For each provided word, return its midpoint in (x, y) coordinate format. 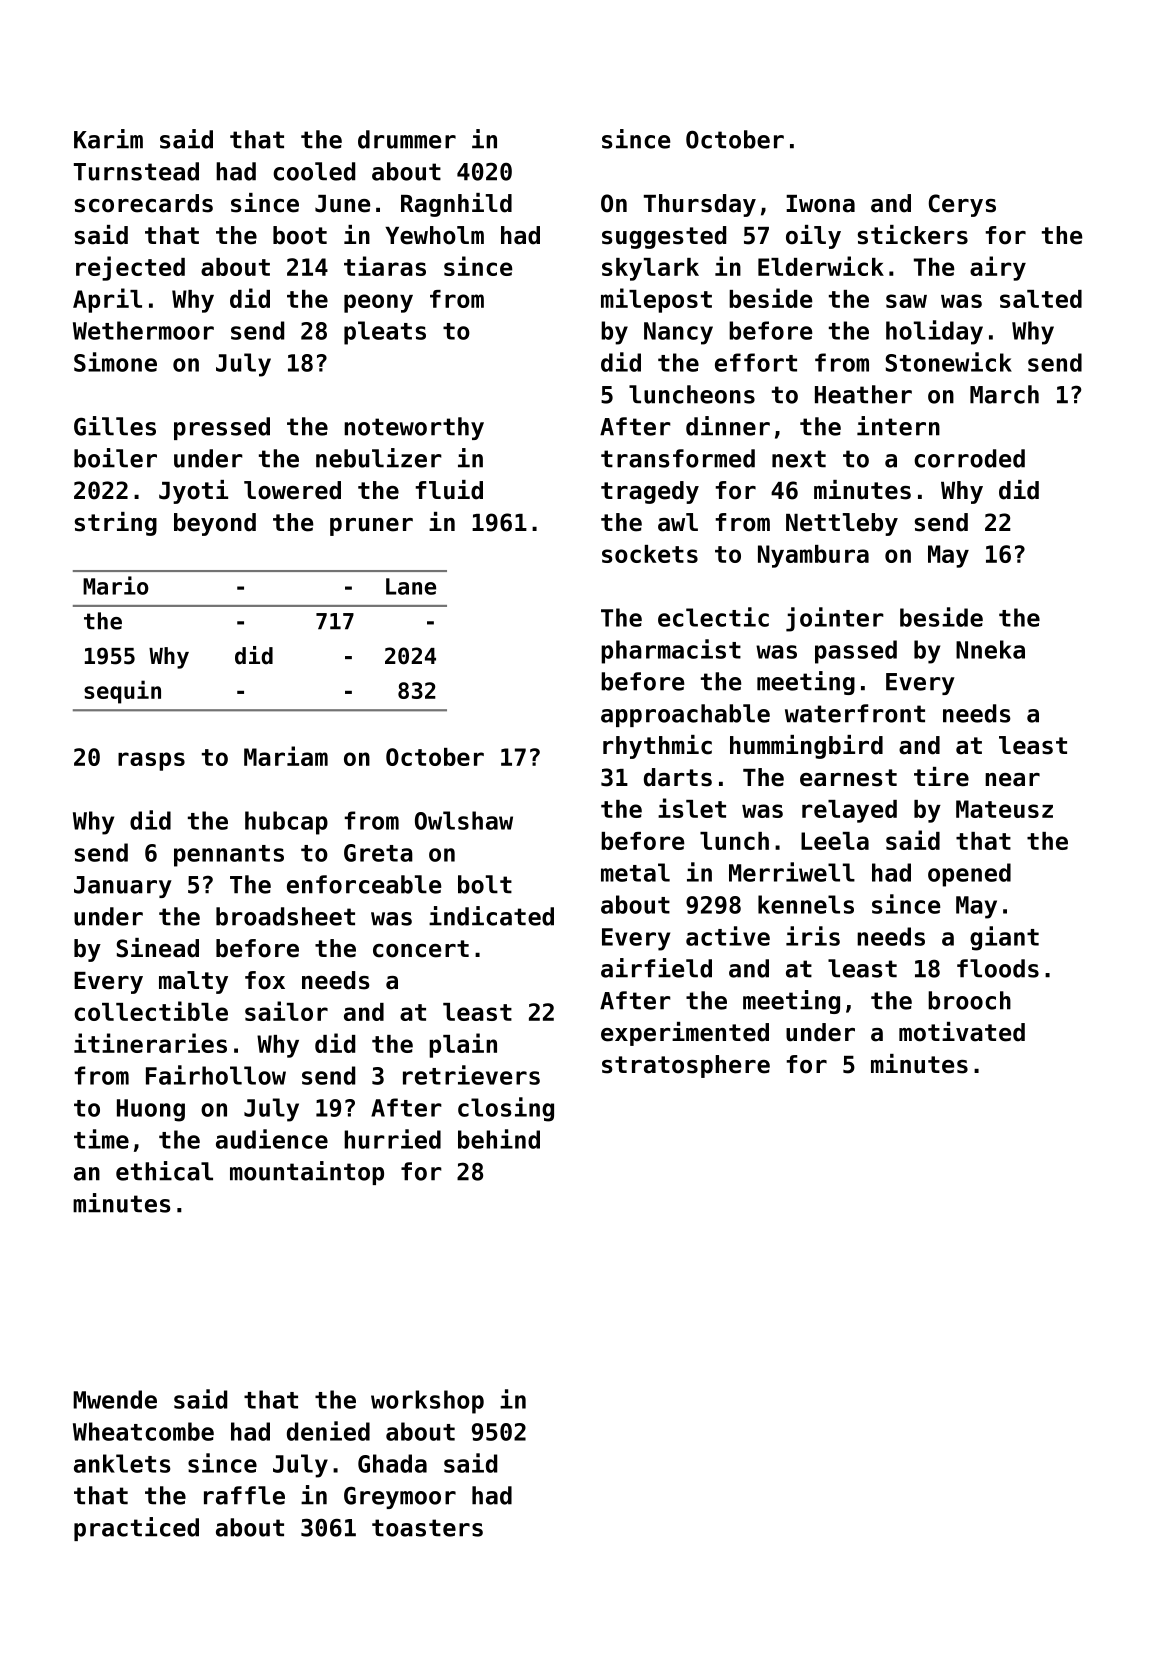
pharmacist (671, 651)
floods (998, 968)
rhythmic (657, 747)
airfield (656, 968)
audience (272, 1139)
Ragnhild (456, 205)
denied (328, 1431)
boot (300, 235)
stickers (913, 235)
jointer (835, 619)
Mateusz (1004, 809)
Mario (116, 585)
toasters (427, 1528)
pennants (229, 856)
